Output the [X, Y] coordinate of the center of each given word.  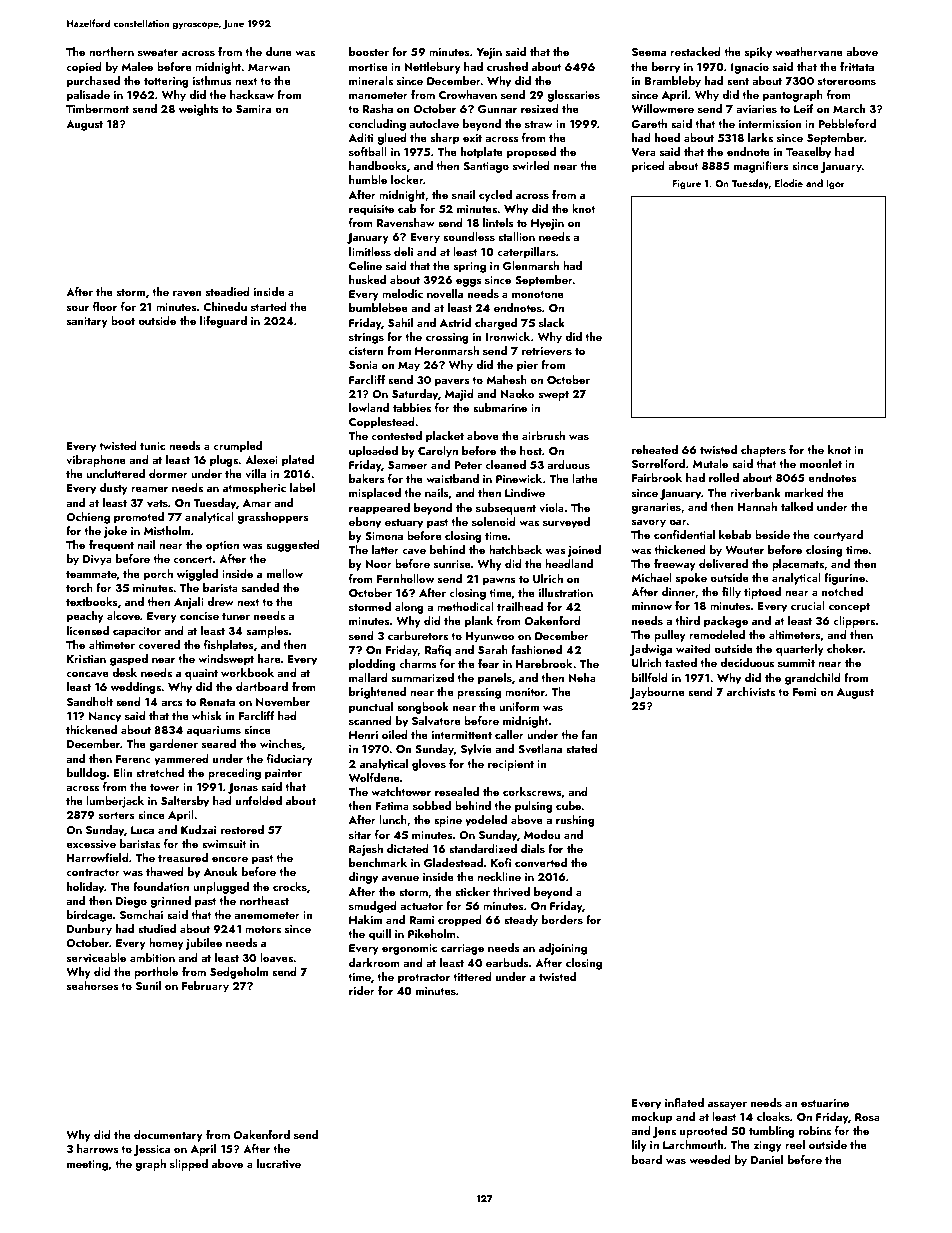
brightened [377, 693]
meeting [87, 1165]
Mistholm [167, 530]
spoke [691, 579]
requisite [371, 210]
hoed [667, 137]
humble [368, 179]
